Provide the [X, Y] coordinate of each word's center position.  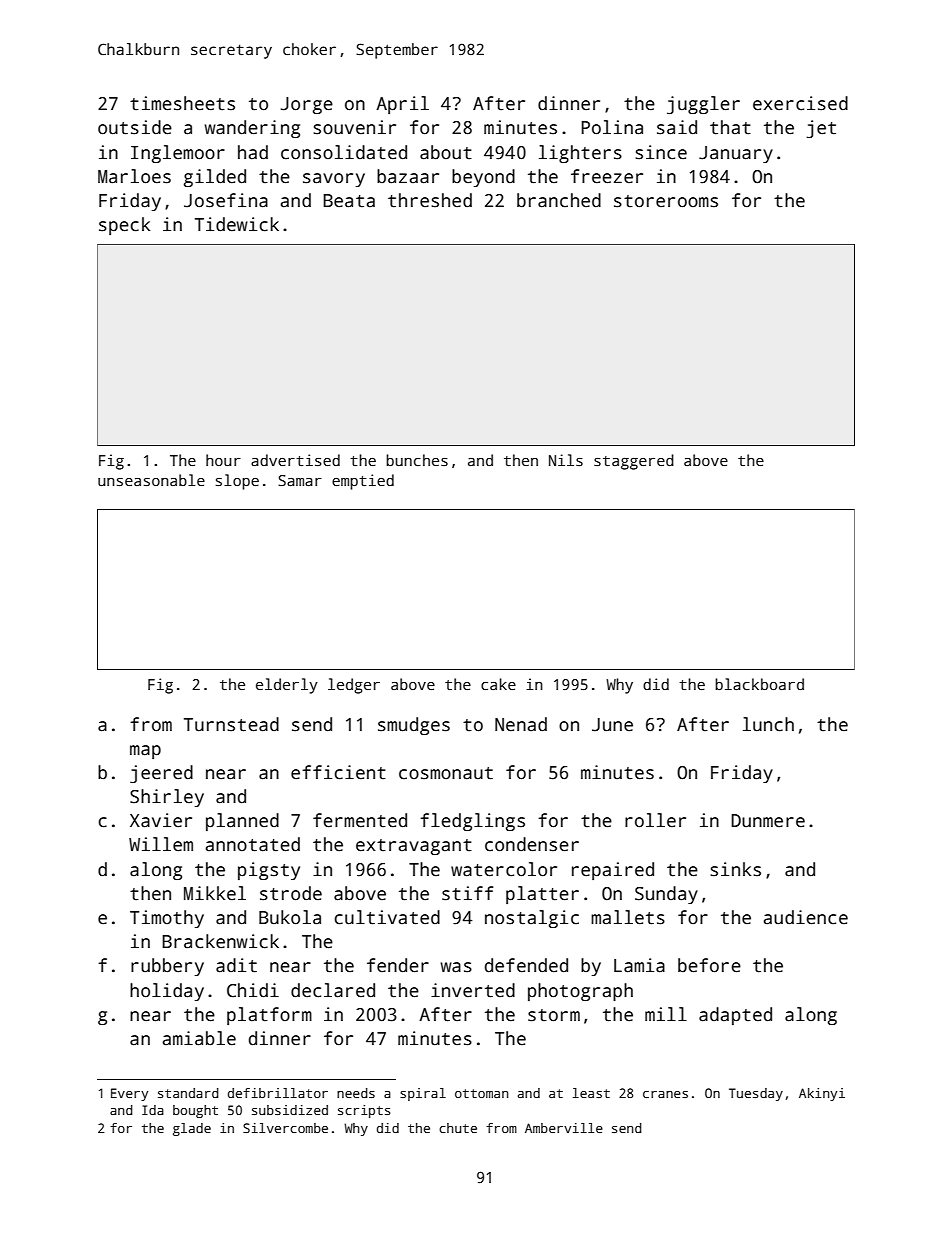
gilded [215, 178]
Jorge [307, 105]
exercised [800, 103]
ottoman [481, 1093]
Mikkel [215, 893]
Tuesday [756, 1094]
